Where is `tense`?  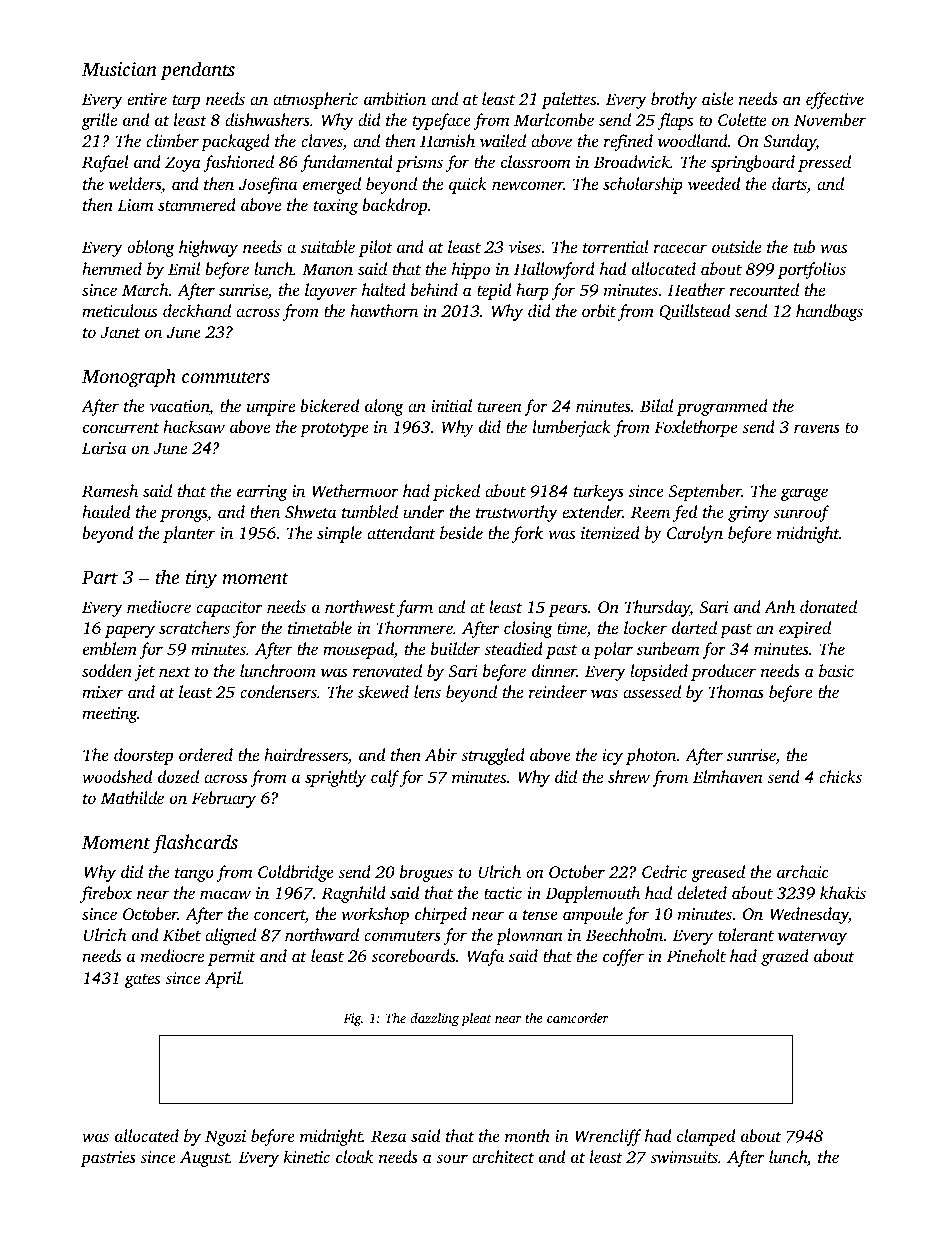 tense is located at coordinates (540, 915).
